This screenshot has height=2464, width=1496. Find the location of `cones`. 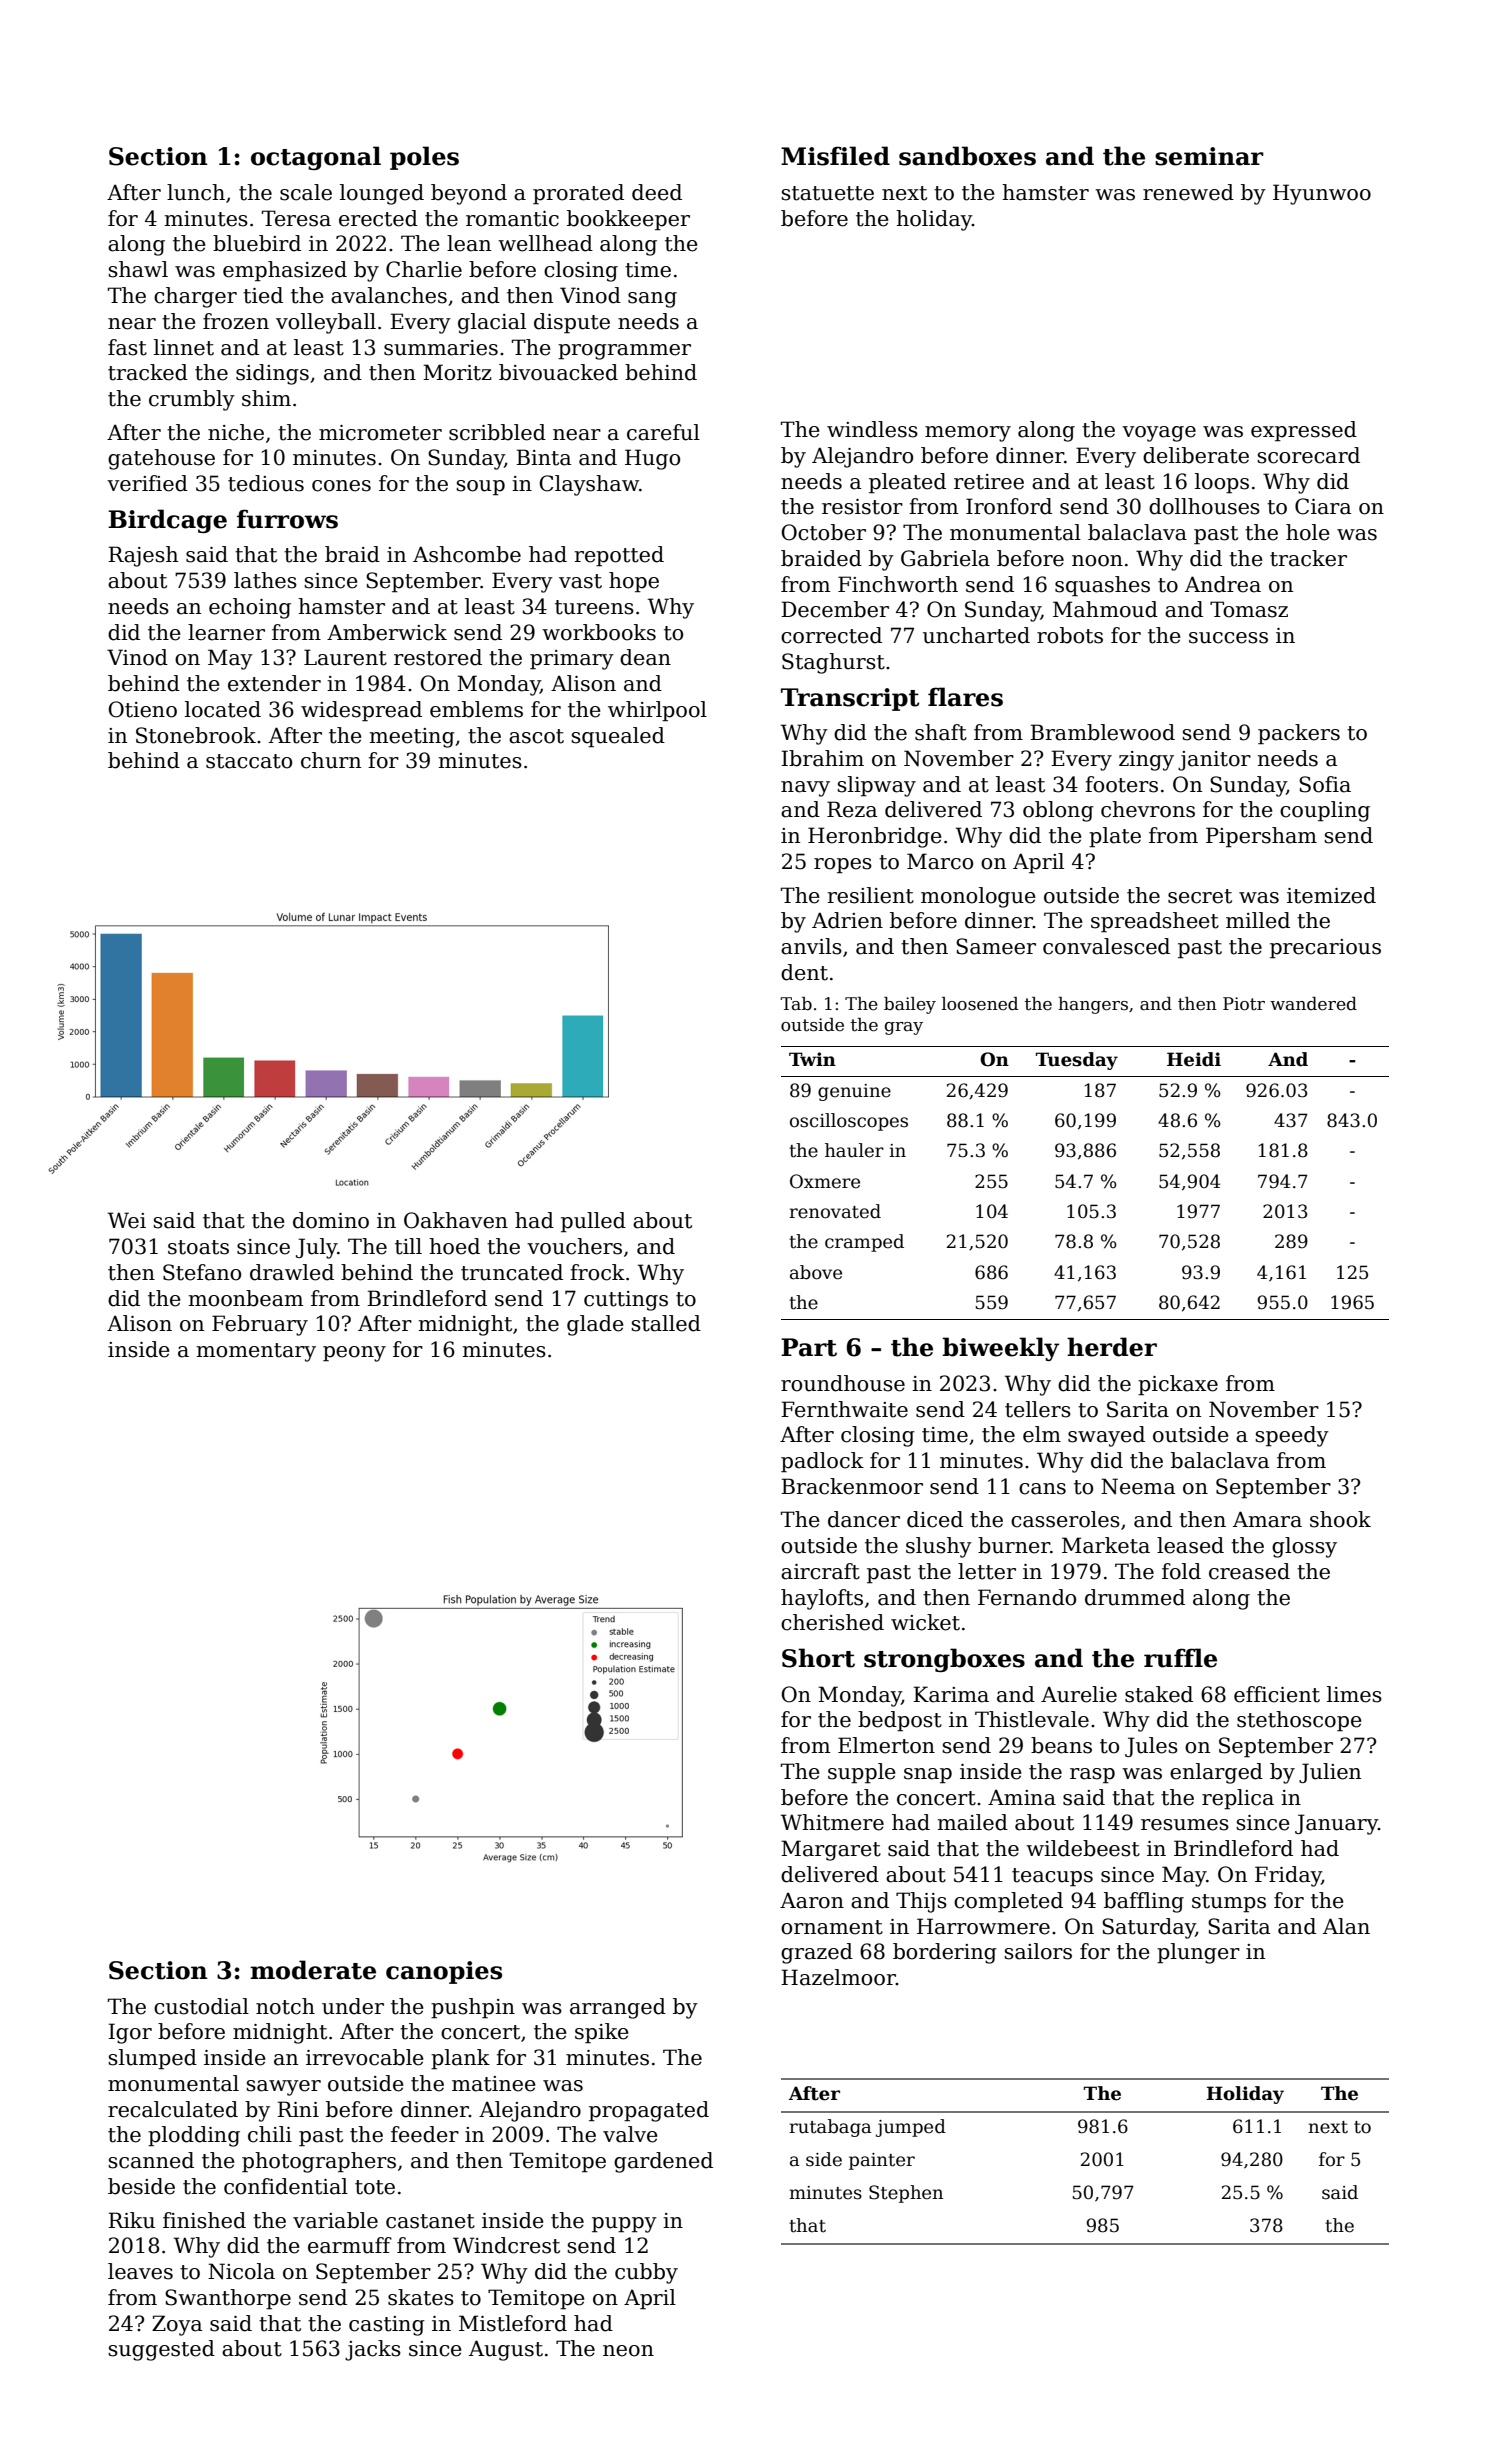

cones is located at coordinates (341, 486).
